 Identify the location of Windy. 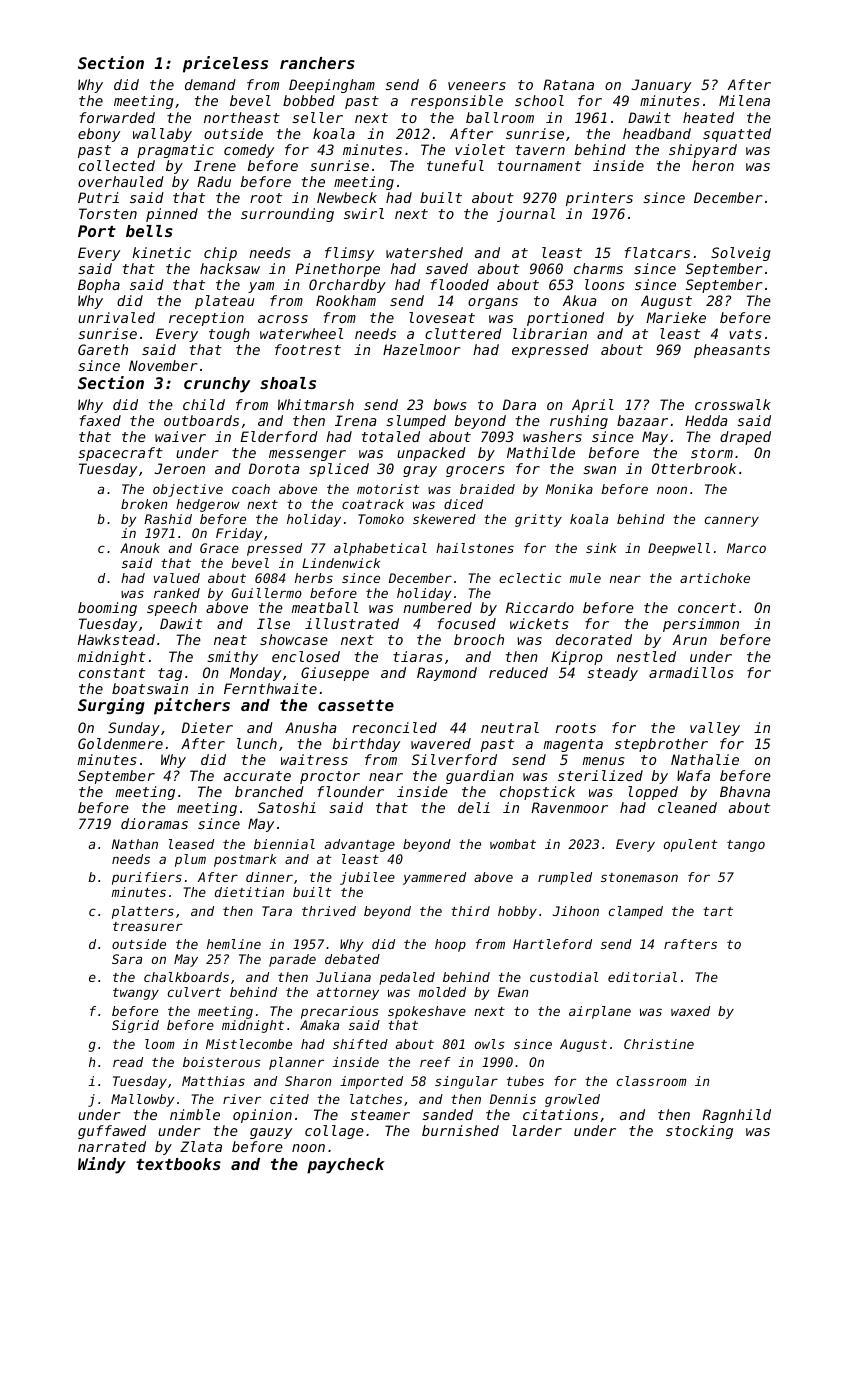
(102, 1165).
